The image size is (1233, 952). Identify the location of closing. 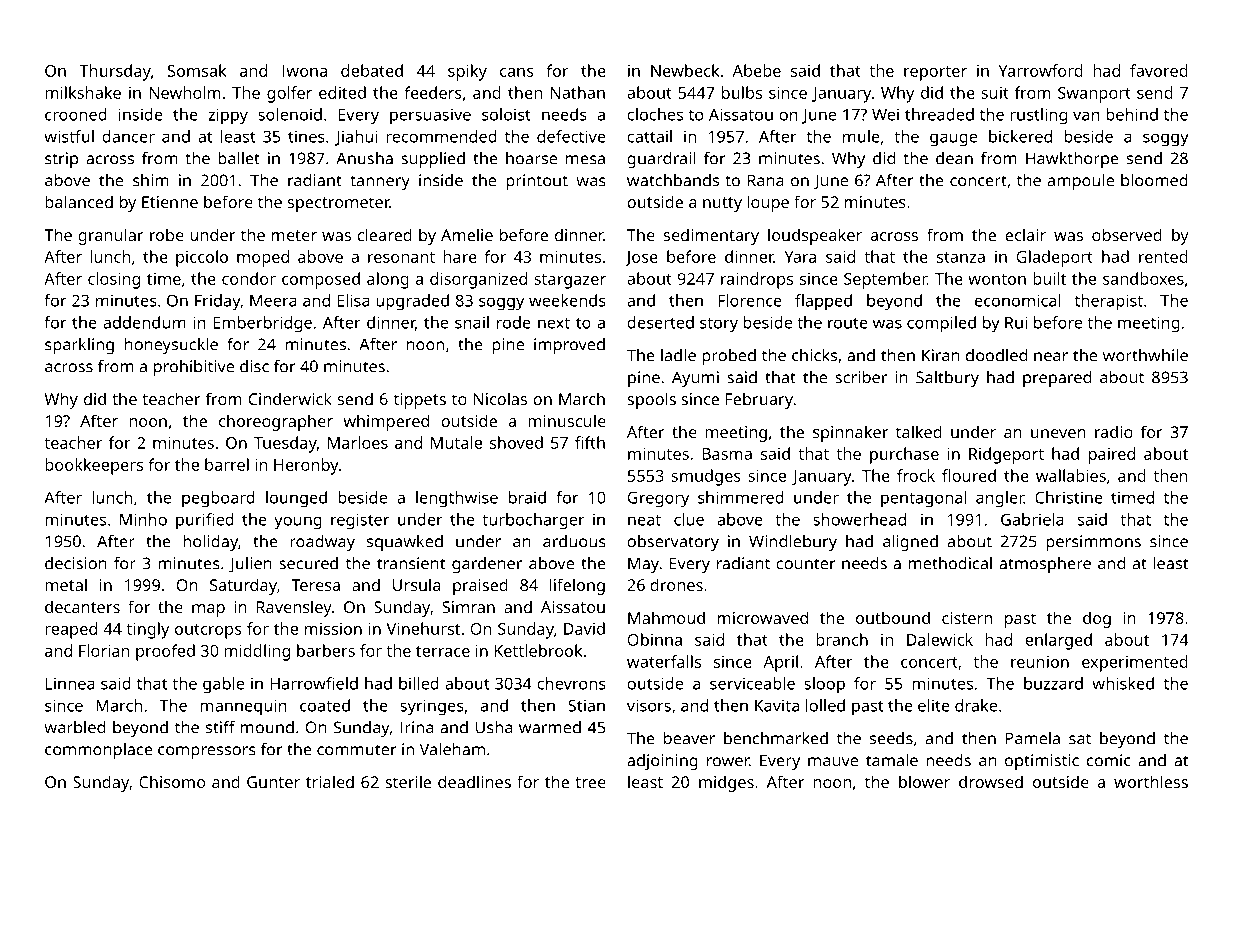
(114, 280).
